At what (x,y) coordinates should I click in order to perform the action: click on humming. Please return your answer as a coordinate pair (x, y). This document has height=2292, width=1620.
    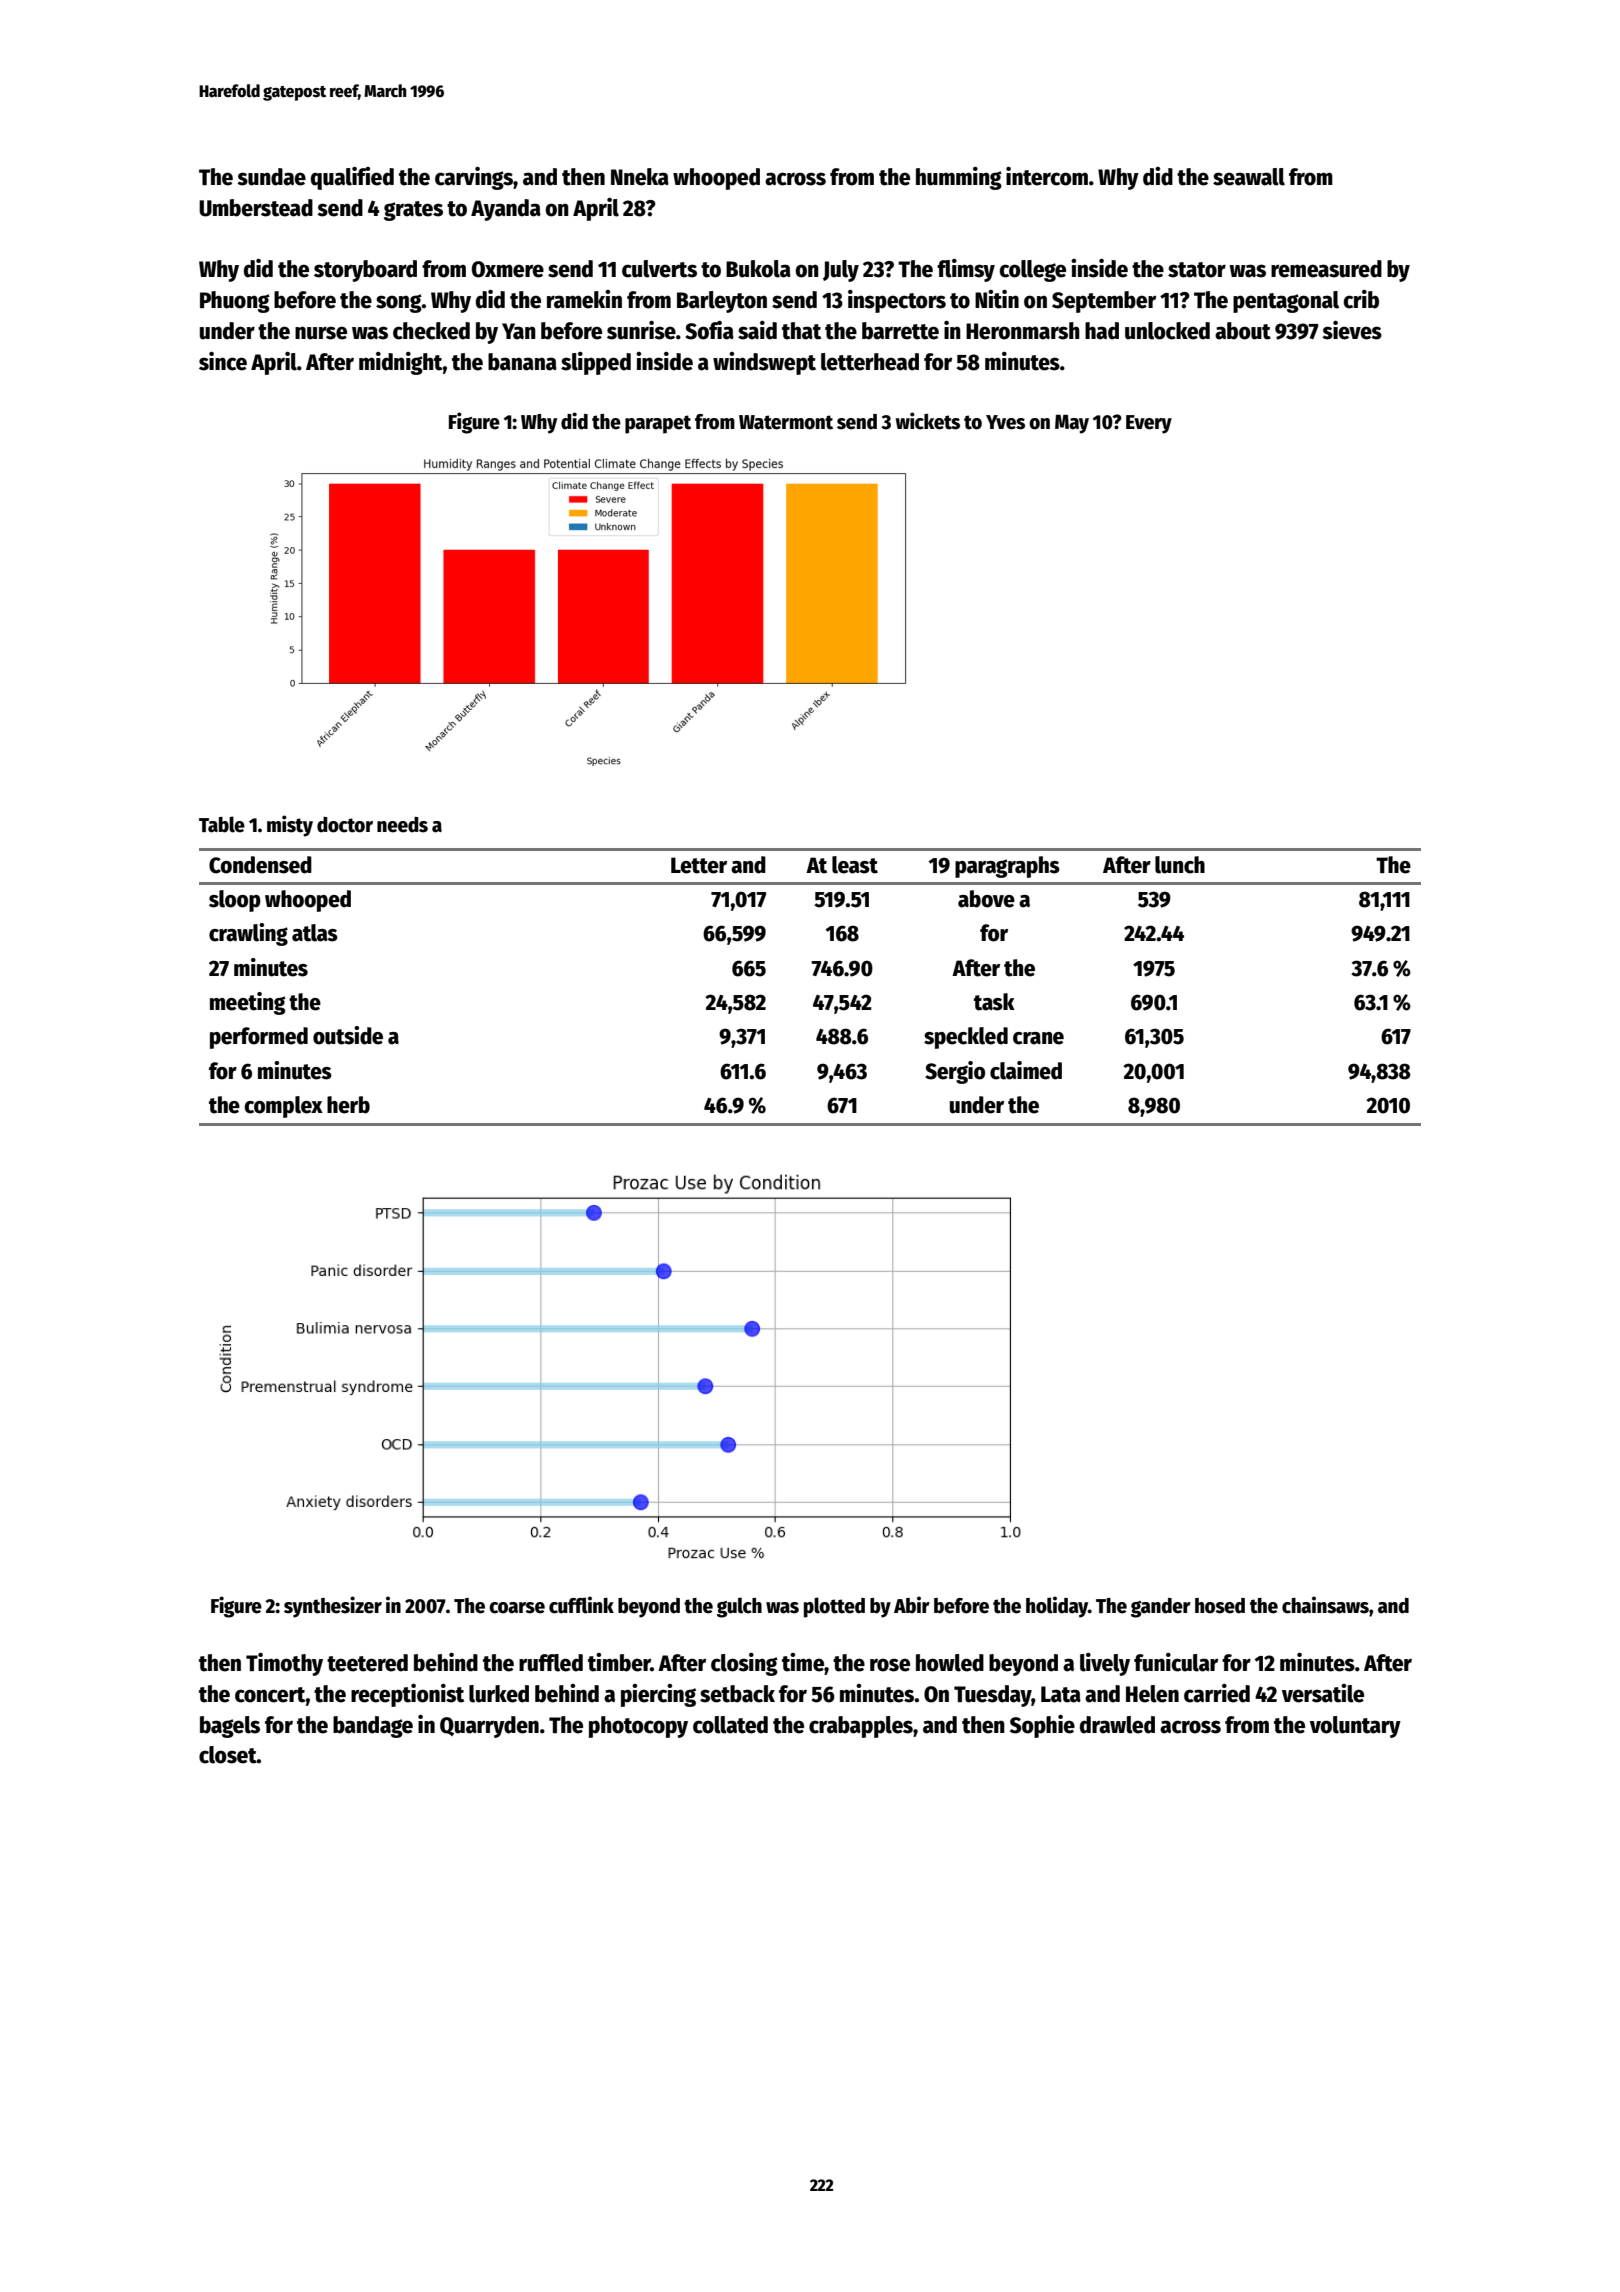
    Looking at the image, I should click on (959, 178).
